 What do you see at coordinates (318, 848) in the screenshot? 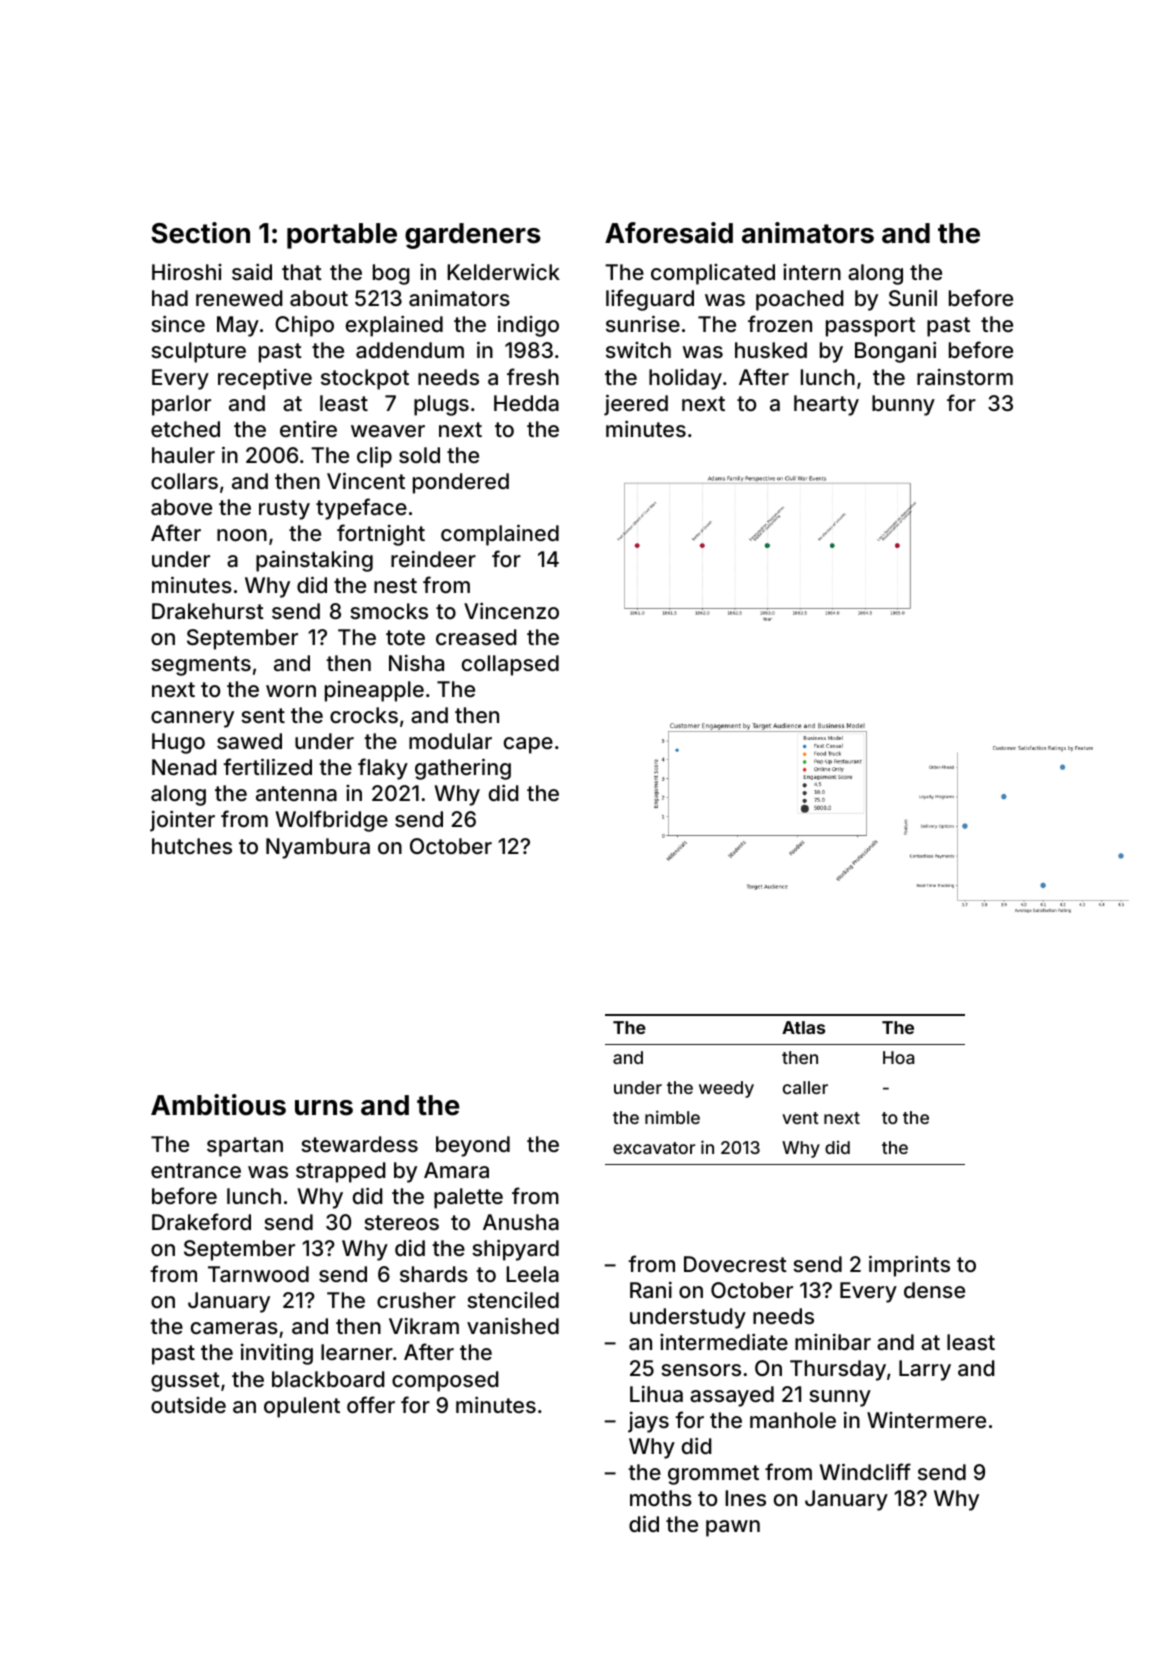
I see `Nyambura` at bounding box center [318, 848].
